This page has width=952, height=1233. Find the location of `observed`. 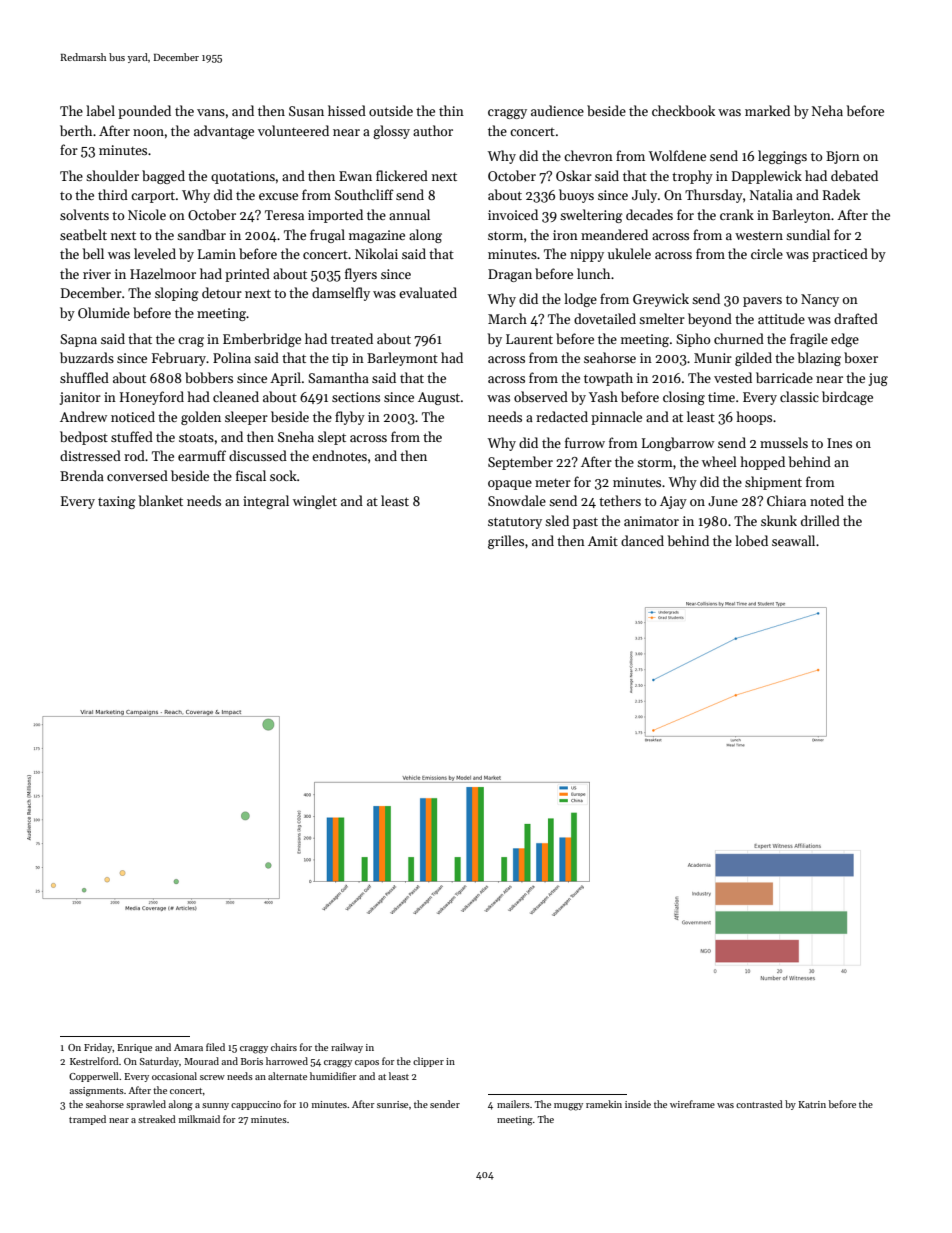

observed is located at coordinates (541, 396).
